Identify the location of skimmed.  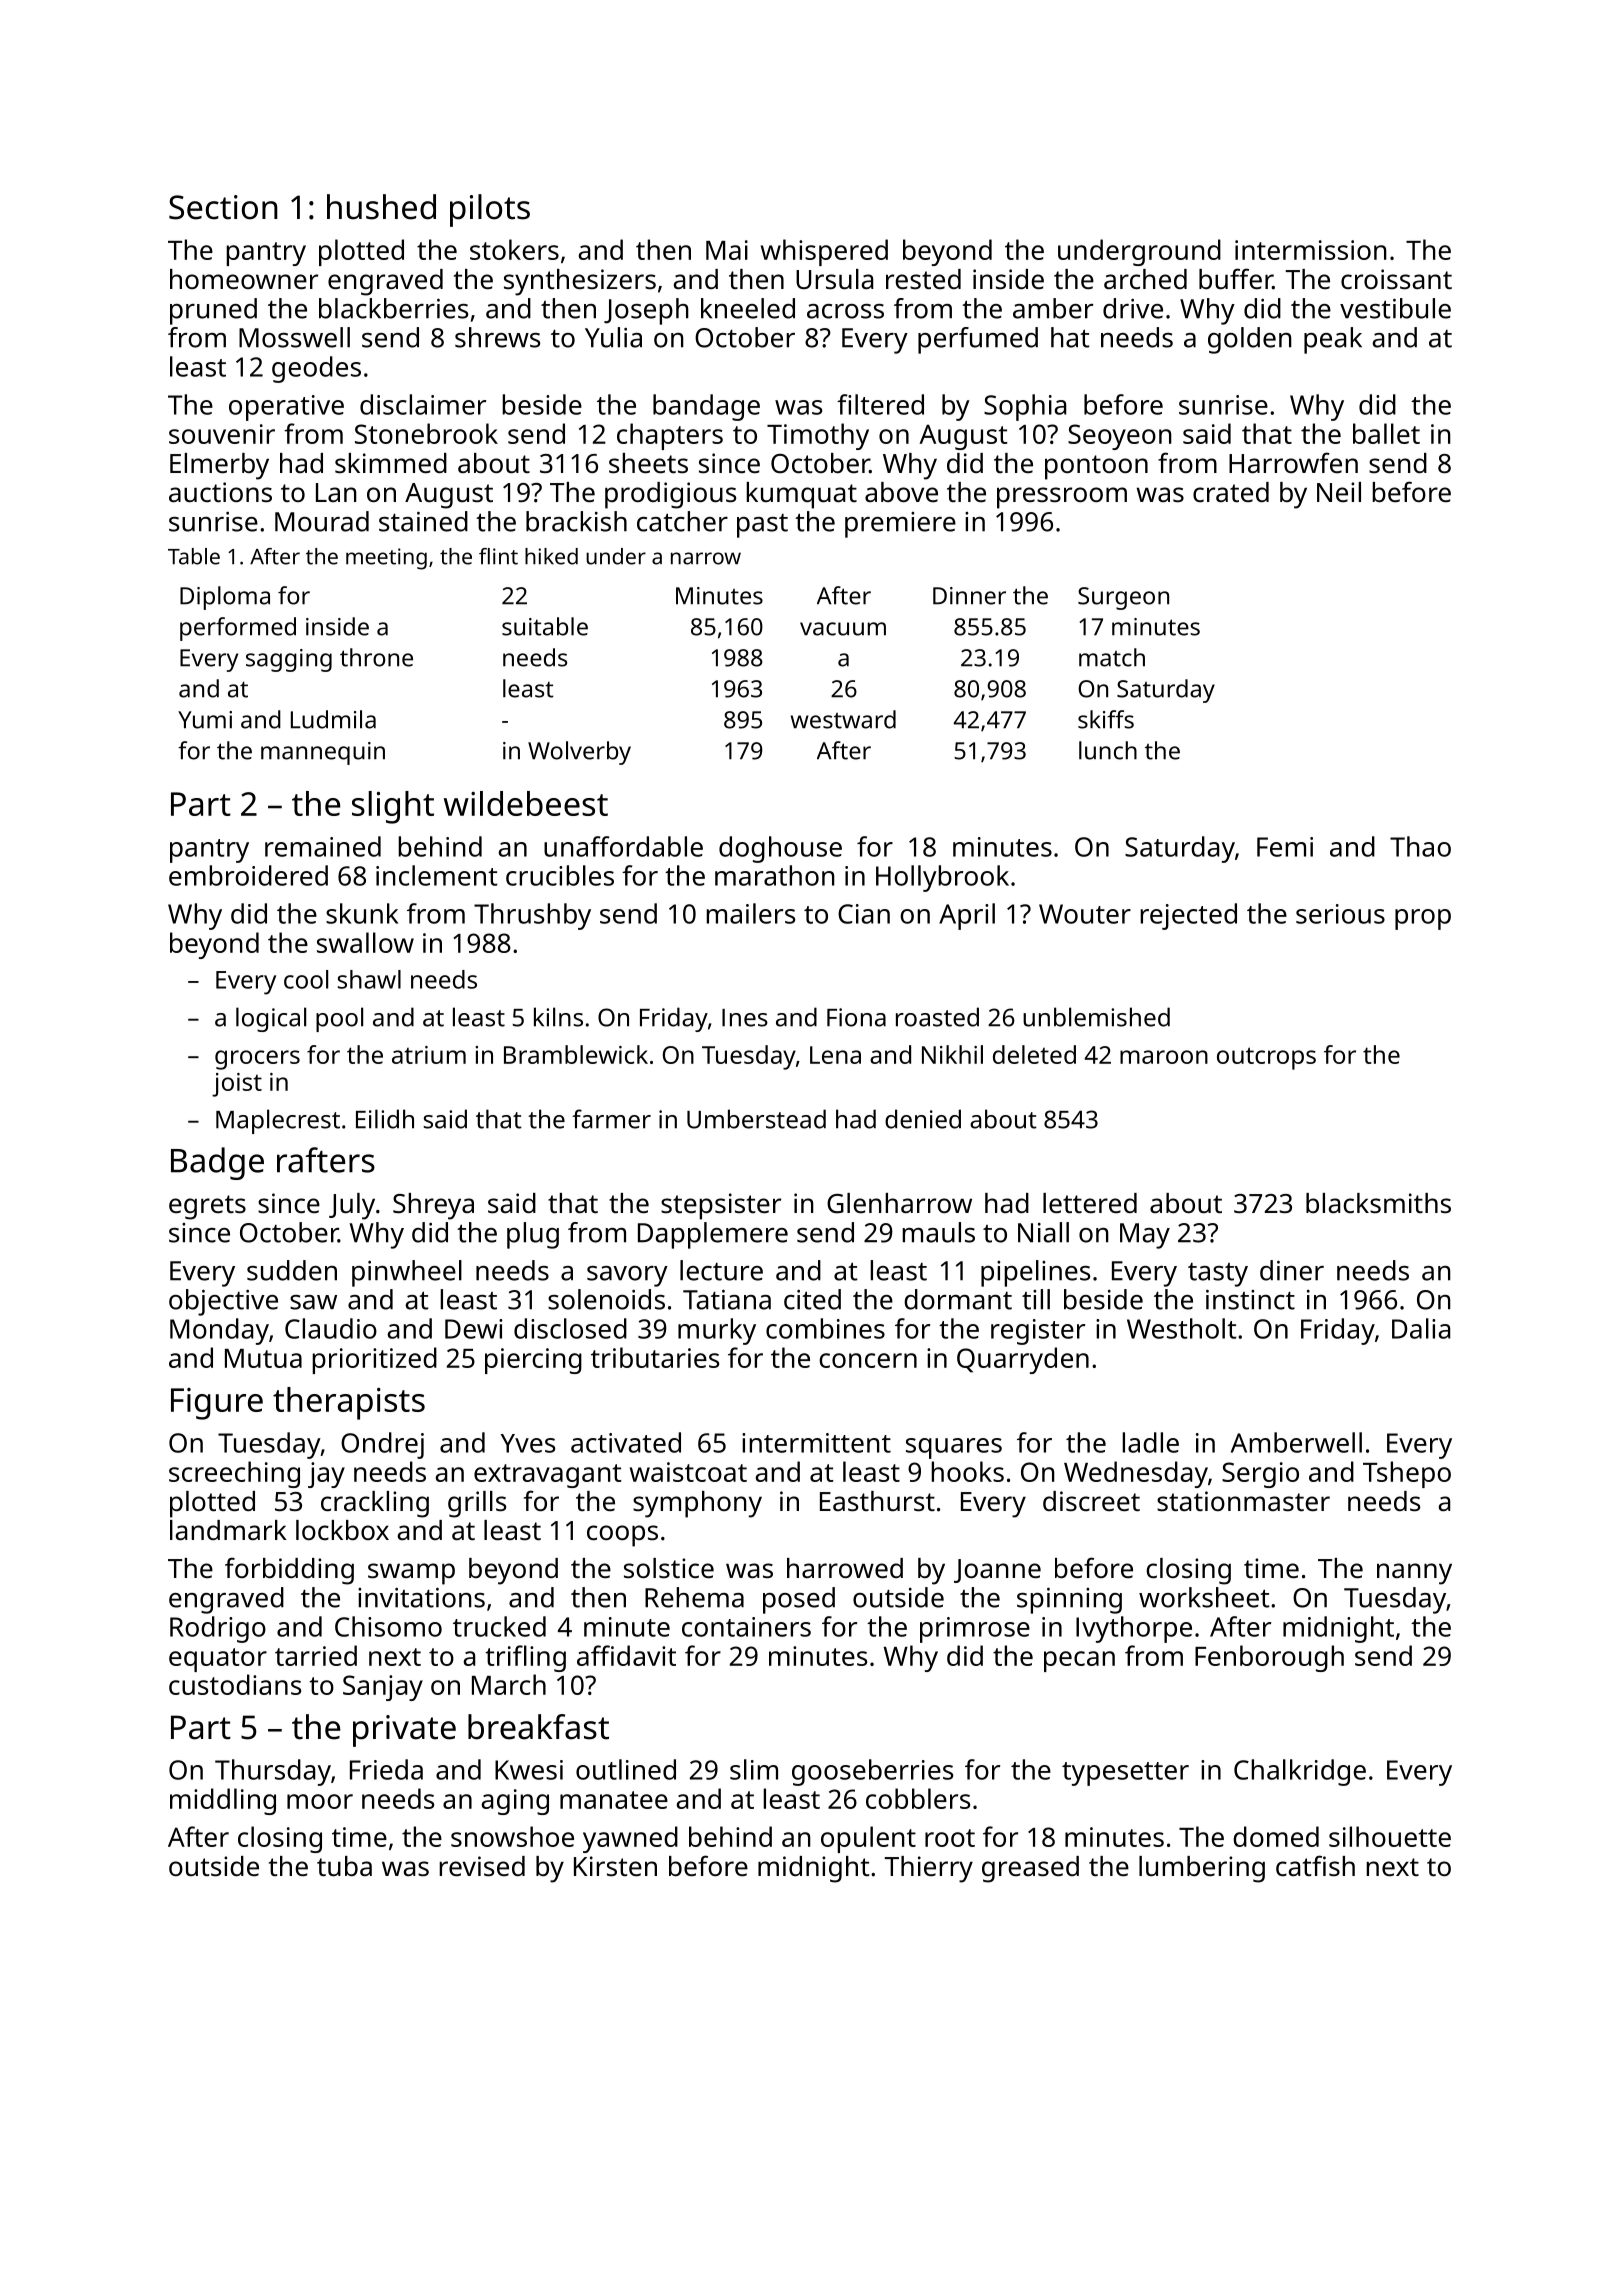
(391, 463).
